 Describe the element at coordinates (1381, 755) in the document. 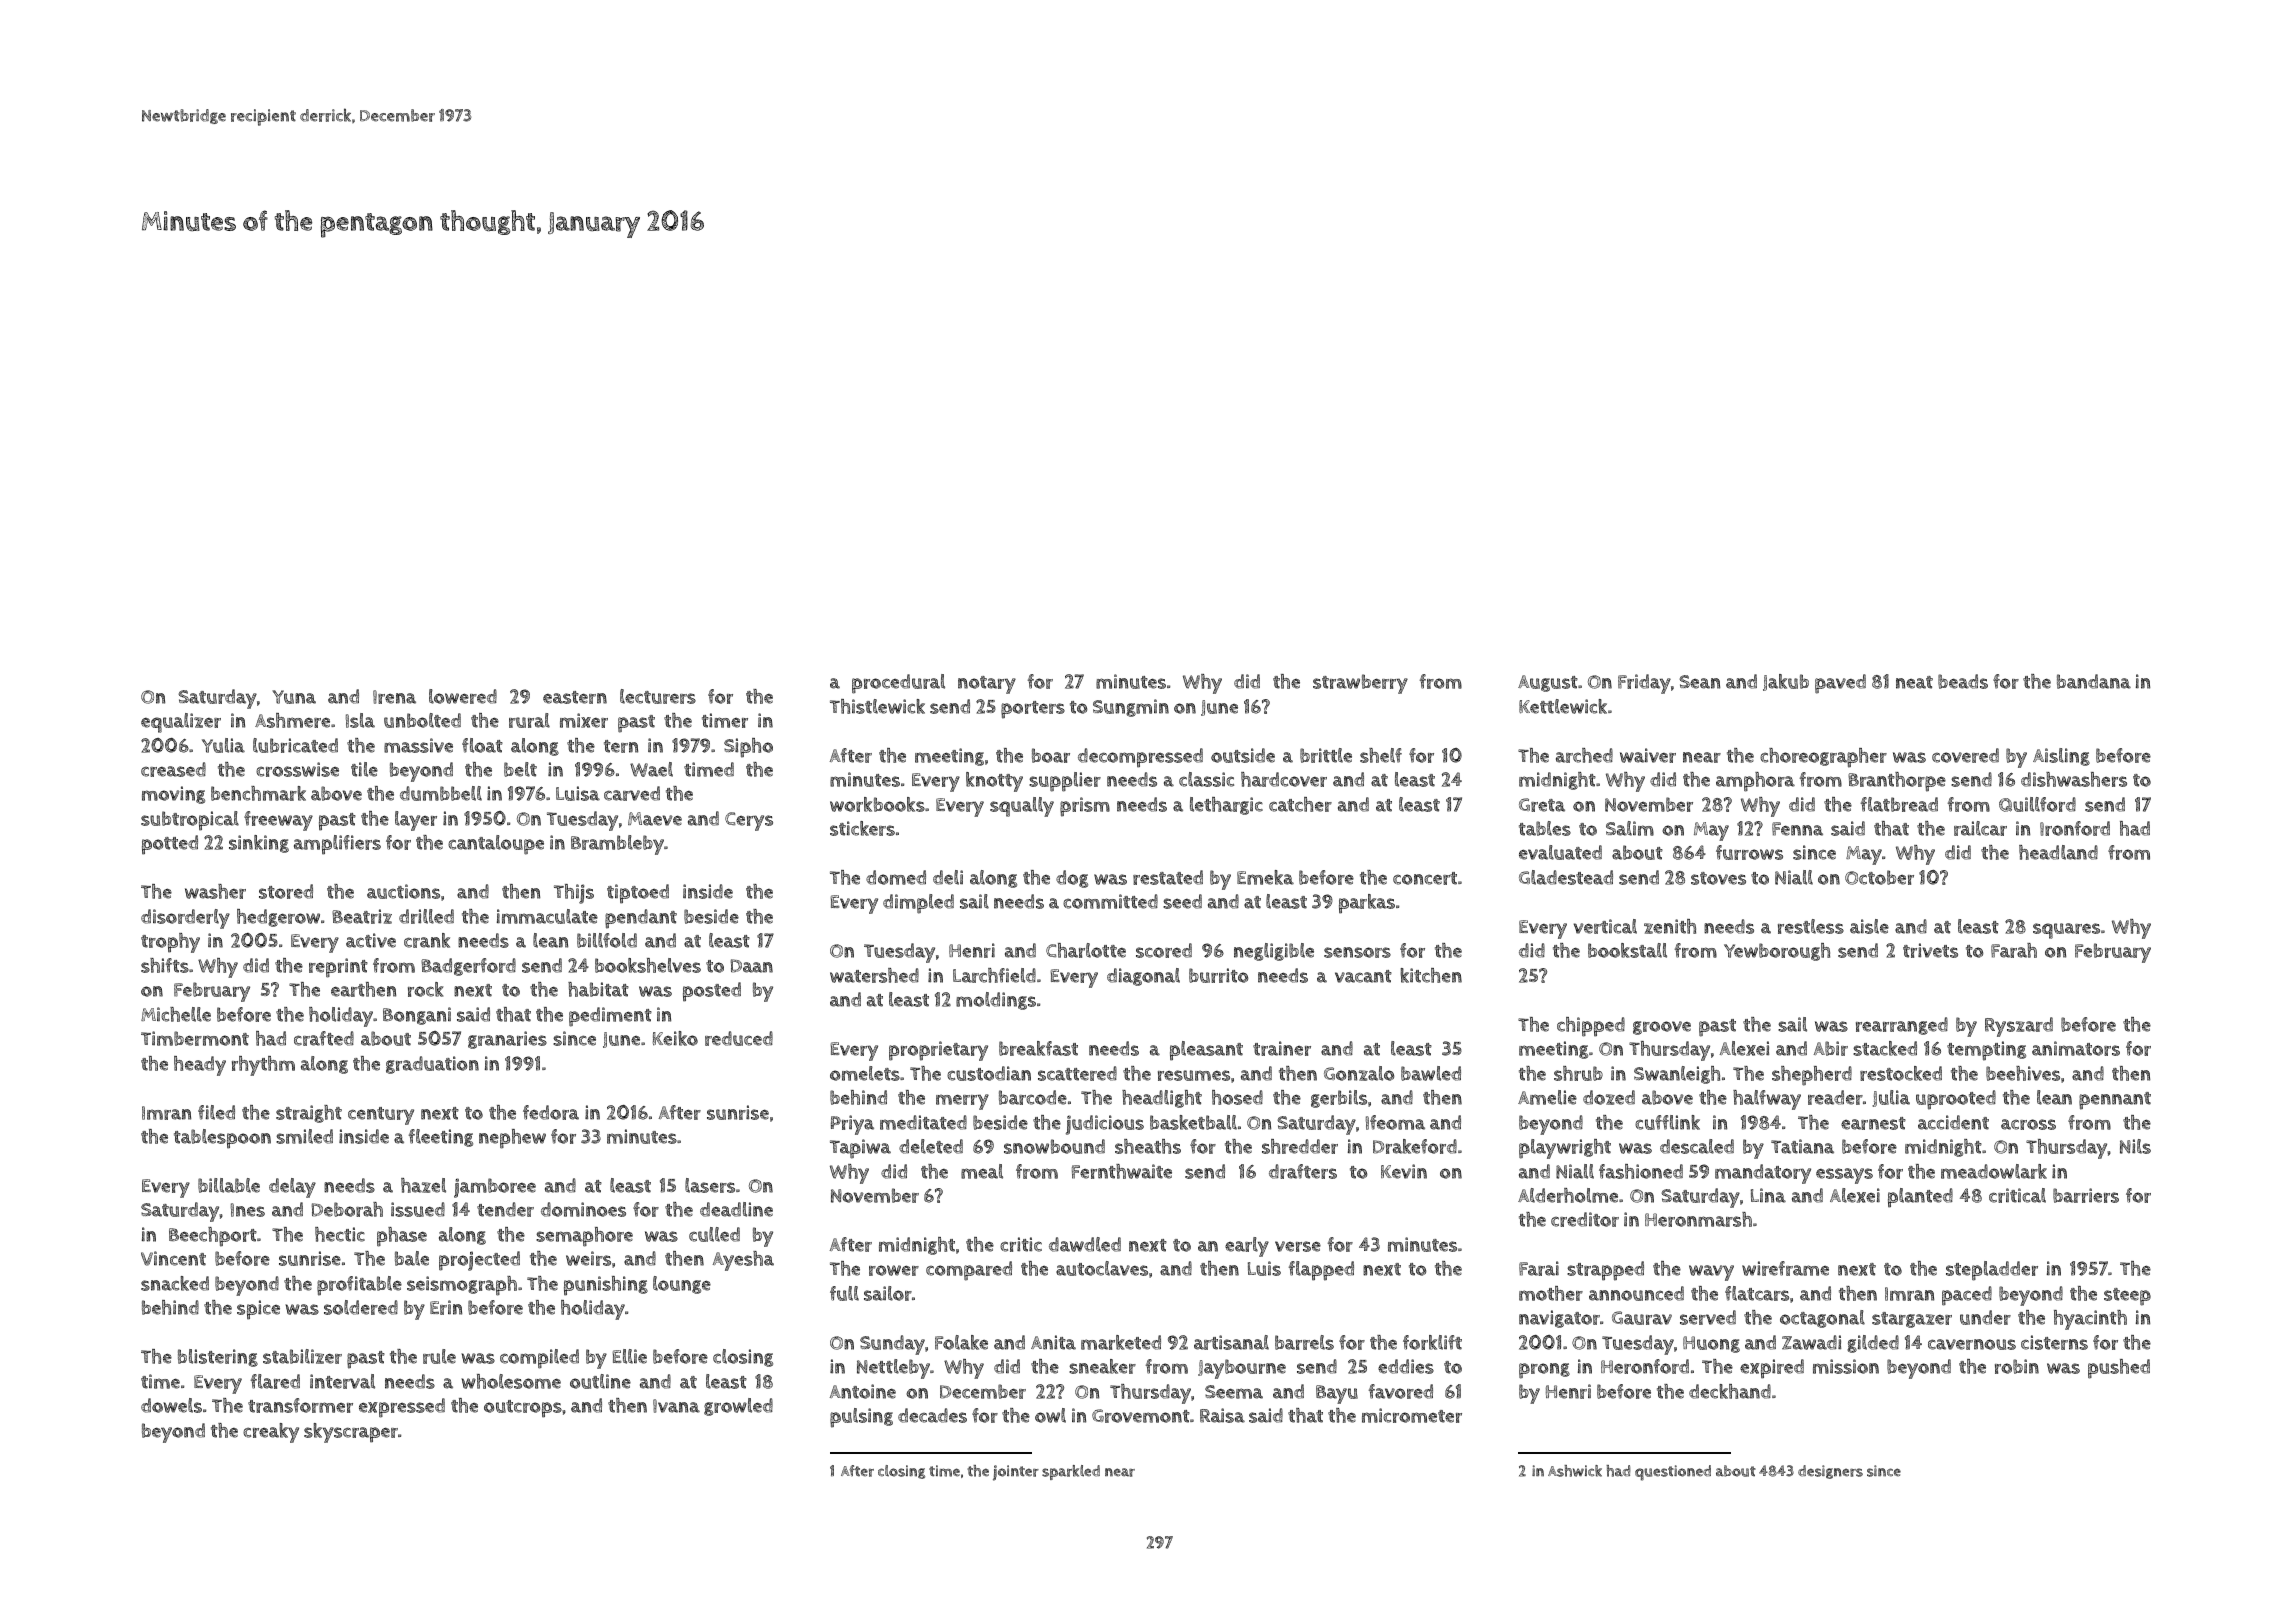

I see `shelf` at that location.
